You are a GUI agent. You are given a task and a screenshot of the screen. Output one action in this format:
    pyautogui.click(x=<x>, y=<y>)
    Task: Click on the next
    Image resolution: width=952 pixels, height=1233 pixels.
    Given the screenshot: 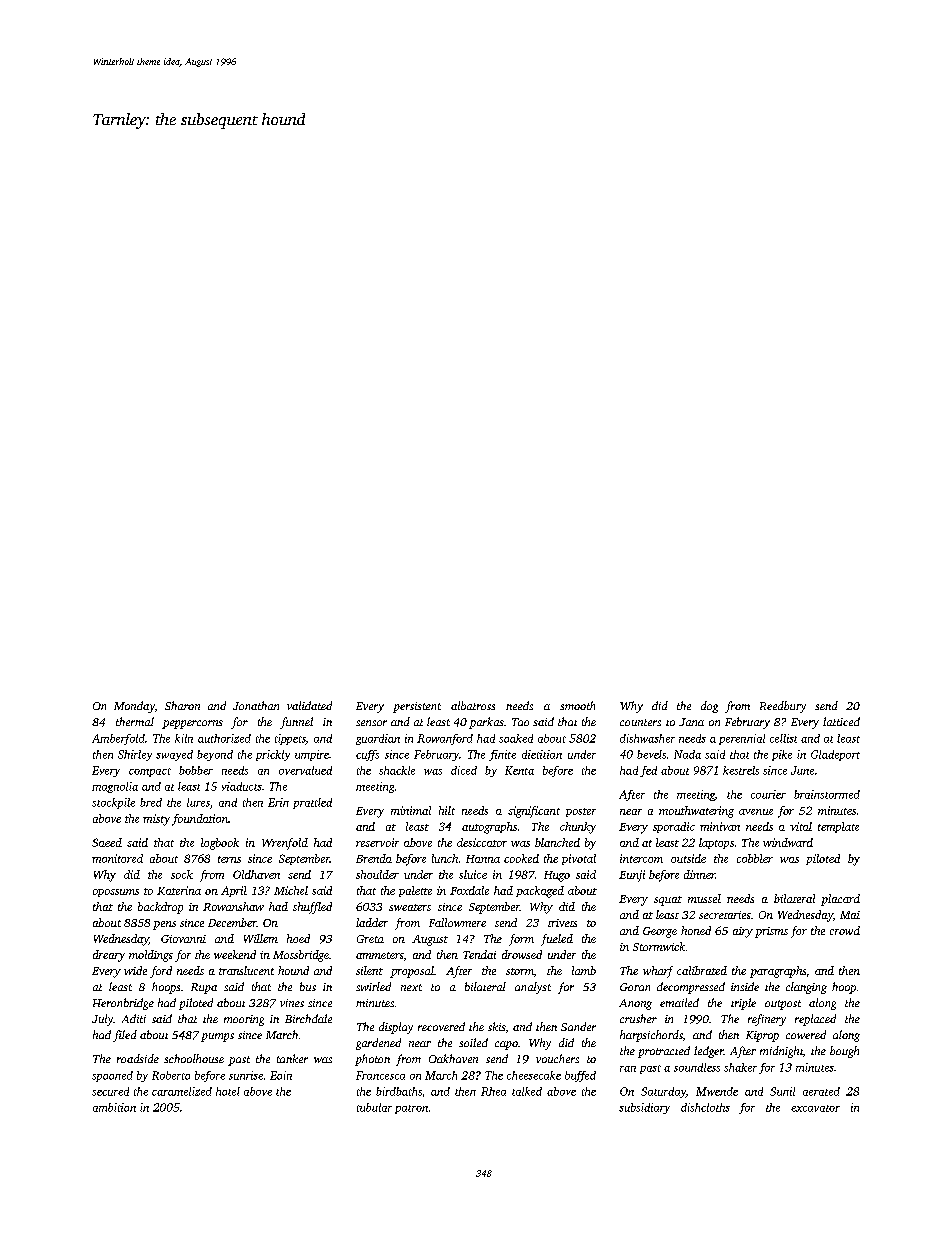 What is the action you would take?
    pyautogui.click(x=411, y=987)
